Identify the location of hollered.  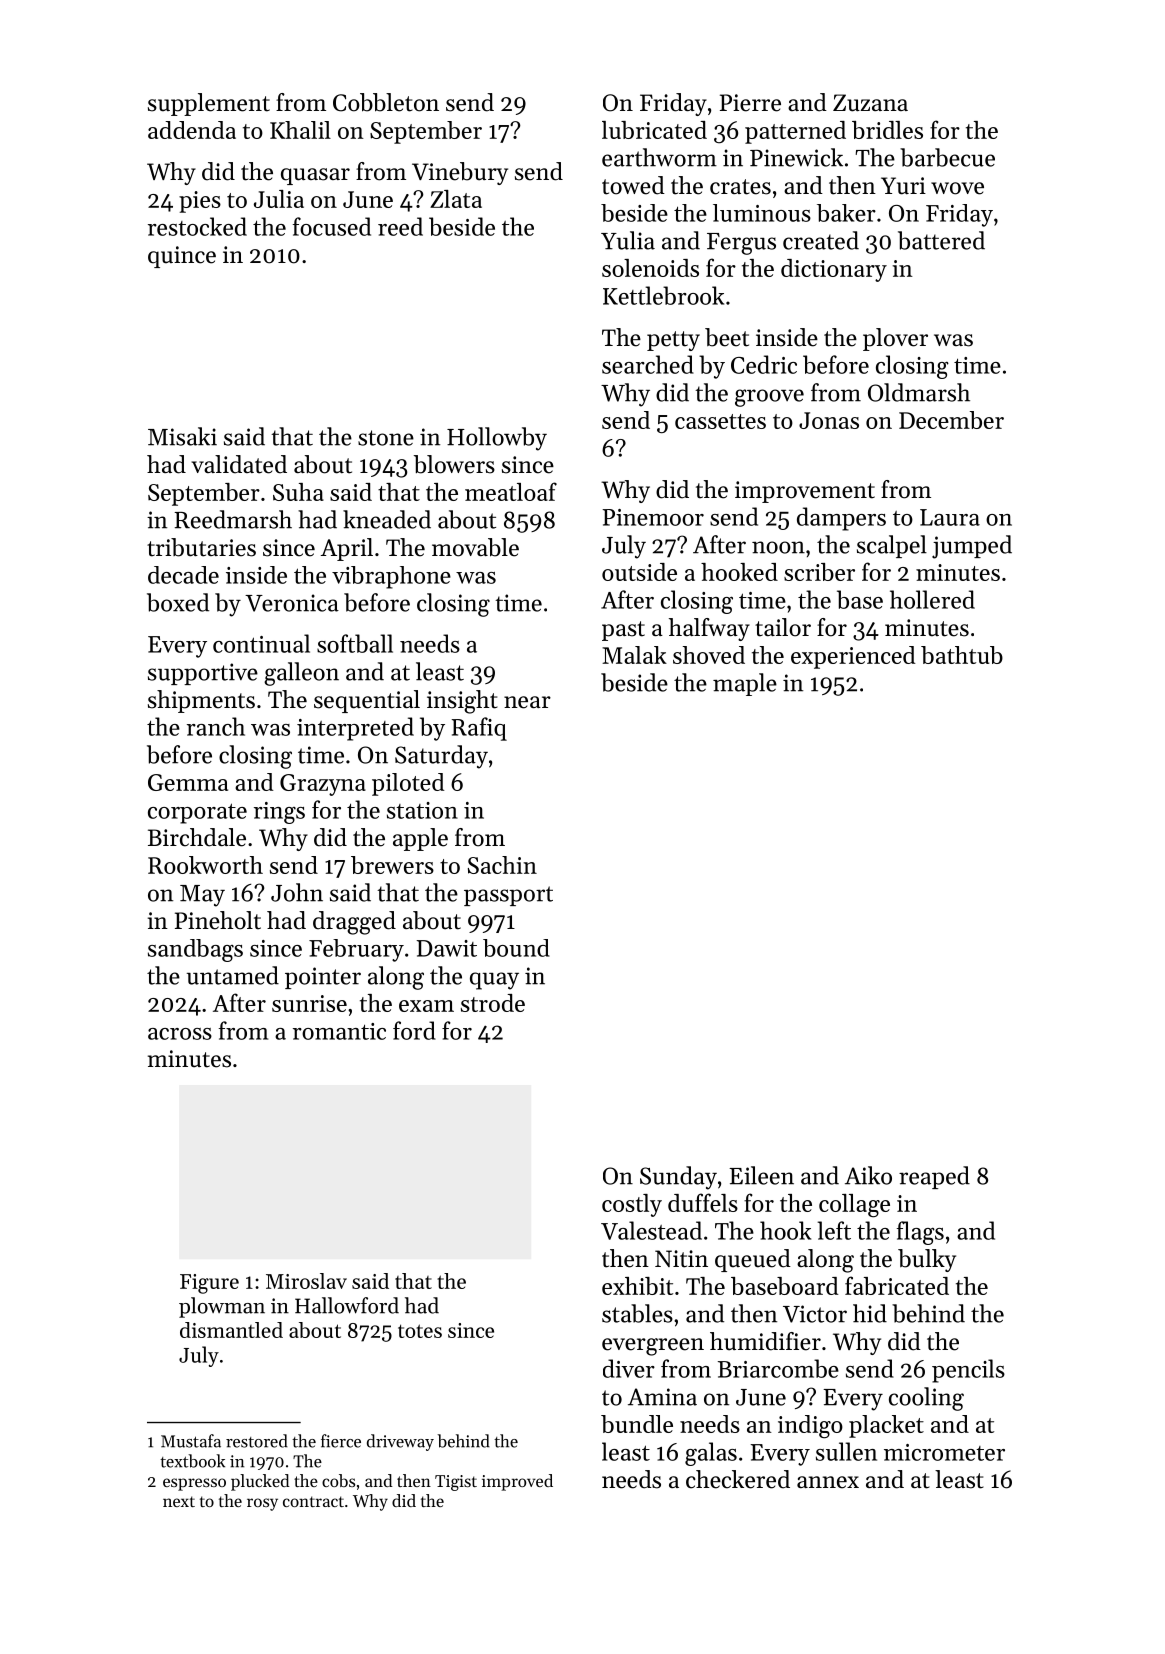
(932, 599).
